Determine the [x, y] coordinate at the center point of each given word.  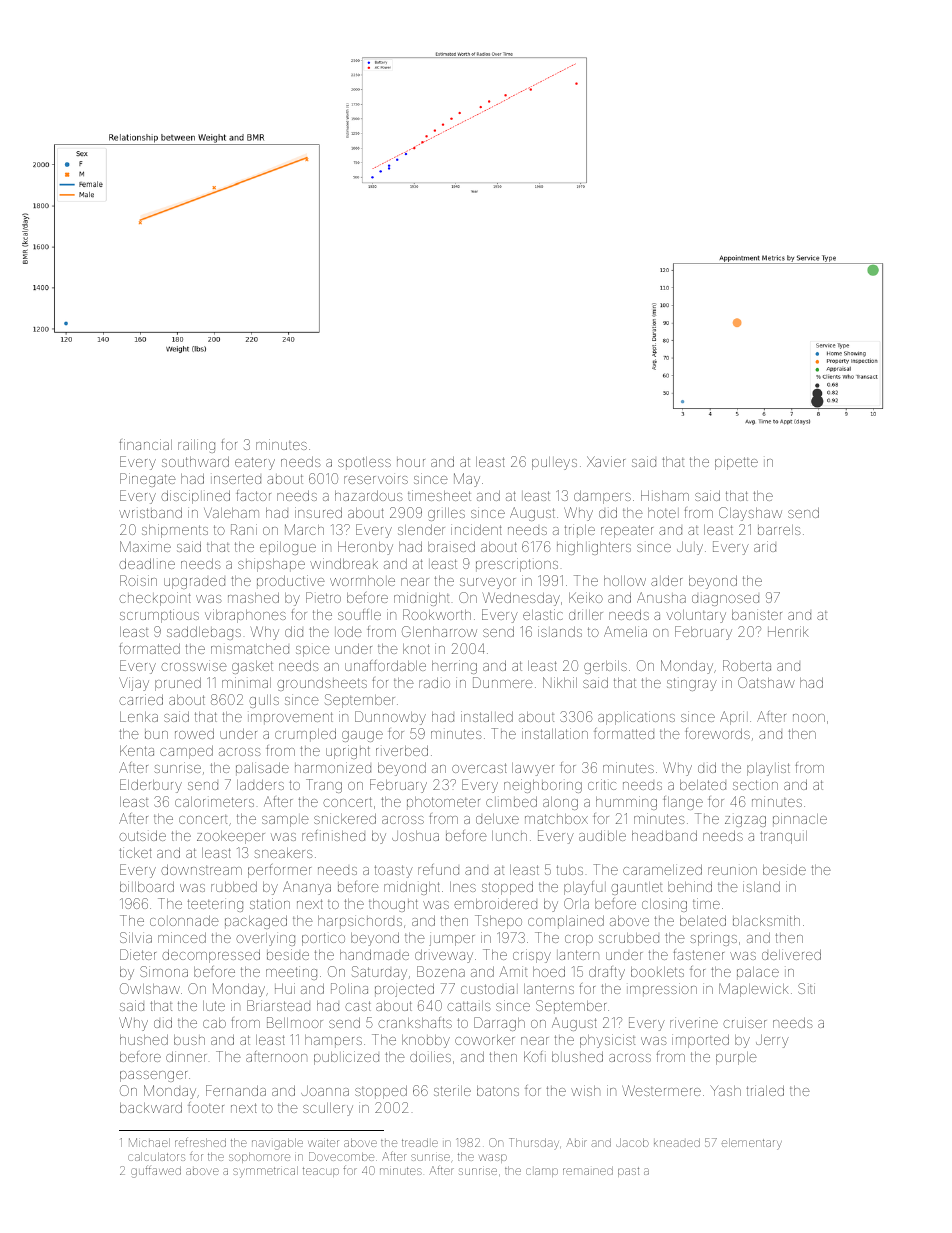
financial [145, 444]
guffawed [156, 1172]
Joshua [415, 836]
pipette [736, 463]
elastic [543, 614]
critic [602, 784]
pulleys [554, 463]
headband [664, 835]
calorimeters [214, 802]
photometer [443, 803]
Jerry [772, 1041]
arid [765, 546]
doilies [430, 1056]
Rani [244, 529]
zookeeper [231, 837]
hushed [144, 1039]
